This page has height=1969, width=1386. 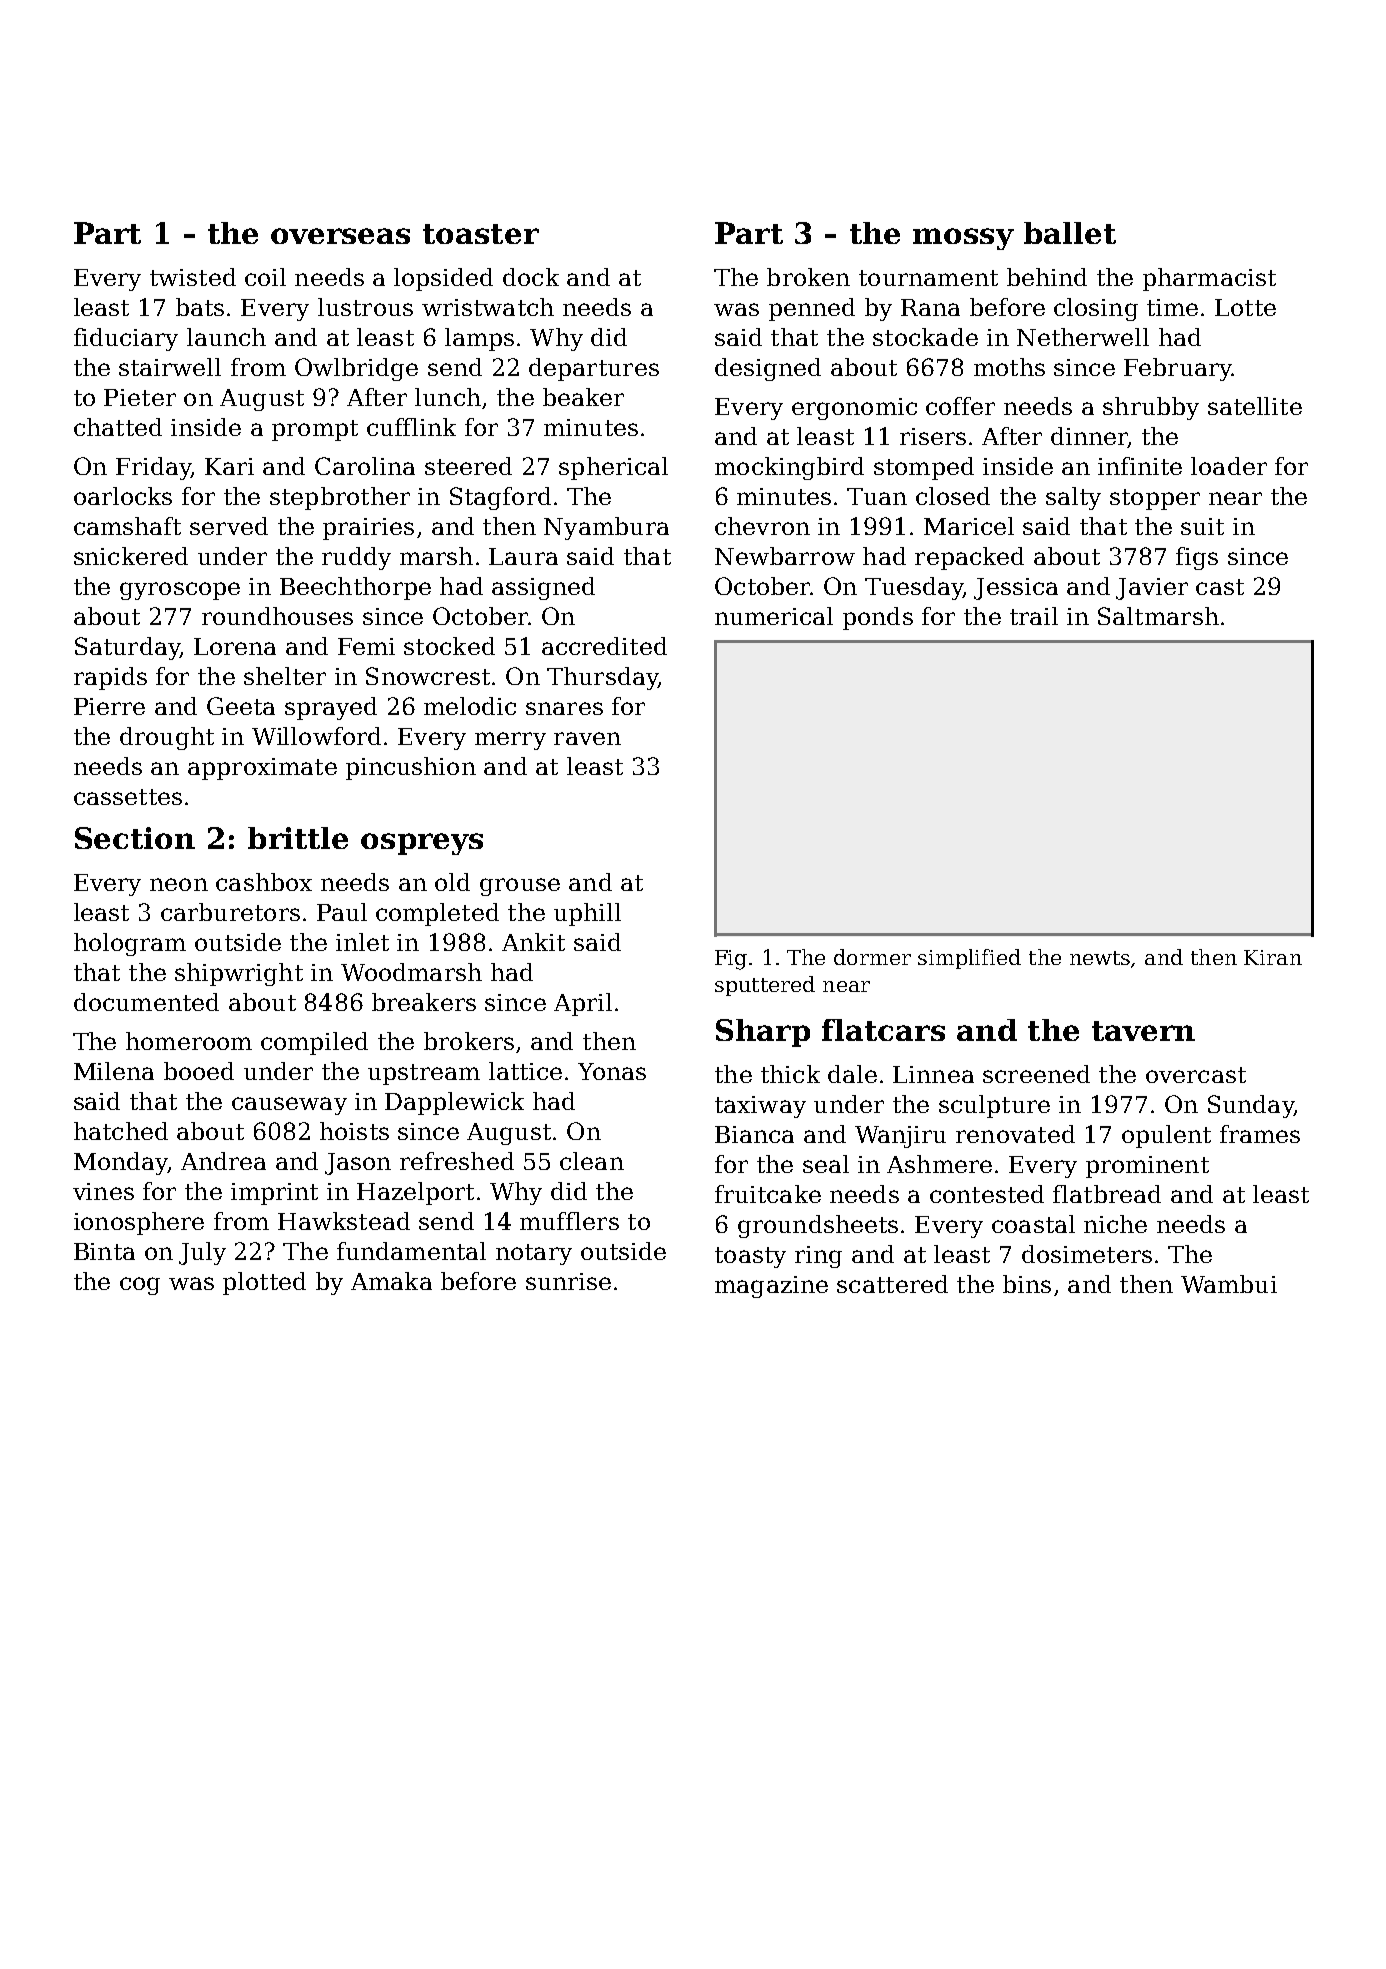 What do you see at coordinates (1229, 466) in the page?
I see `loader` at bounding box center [1229, 466].
